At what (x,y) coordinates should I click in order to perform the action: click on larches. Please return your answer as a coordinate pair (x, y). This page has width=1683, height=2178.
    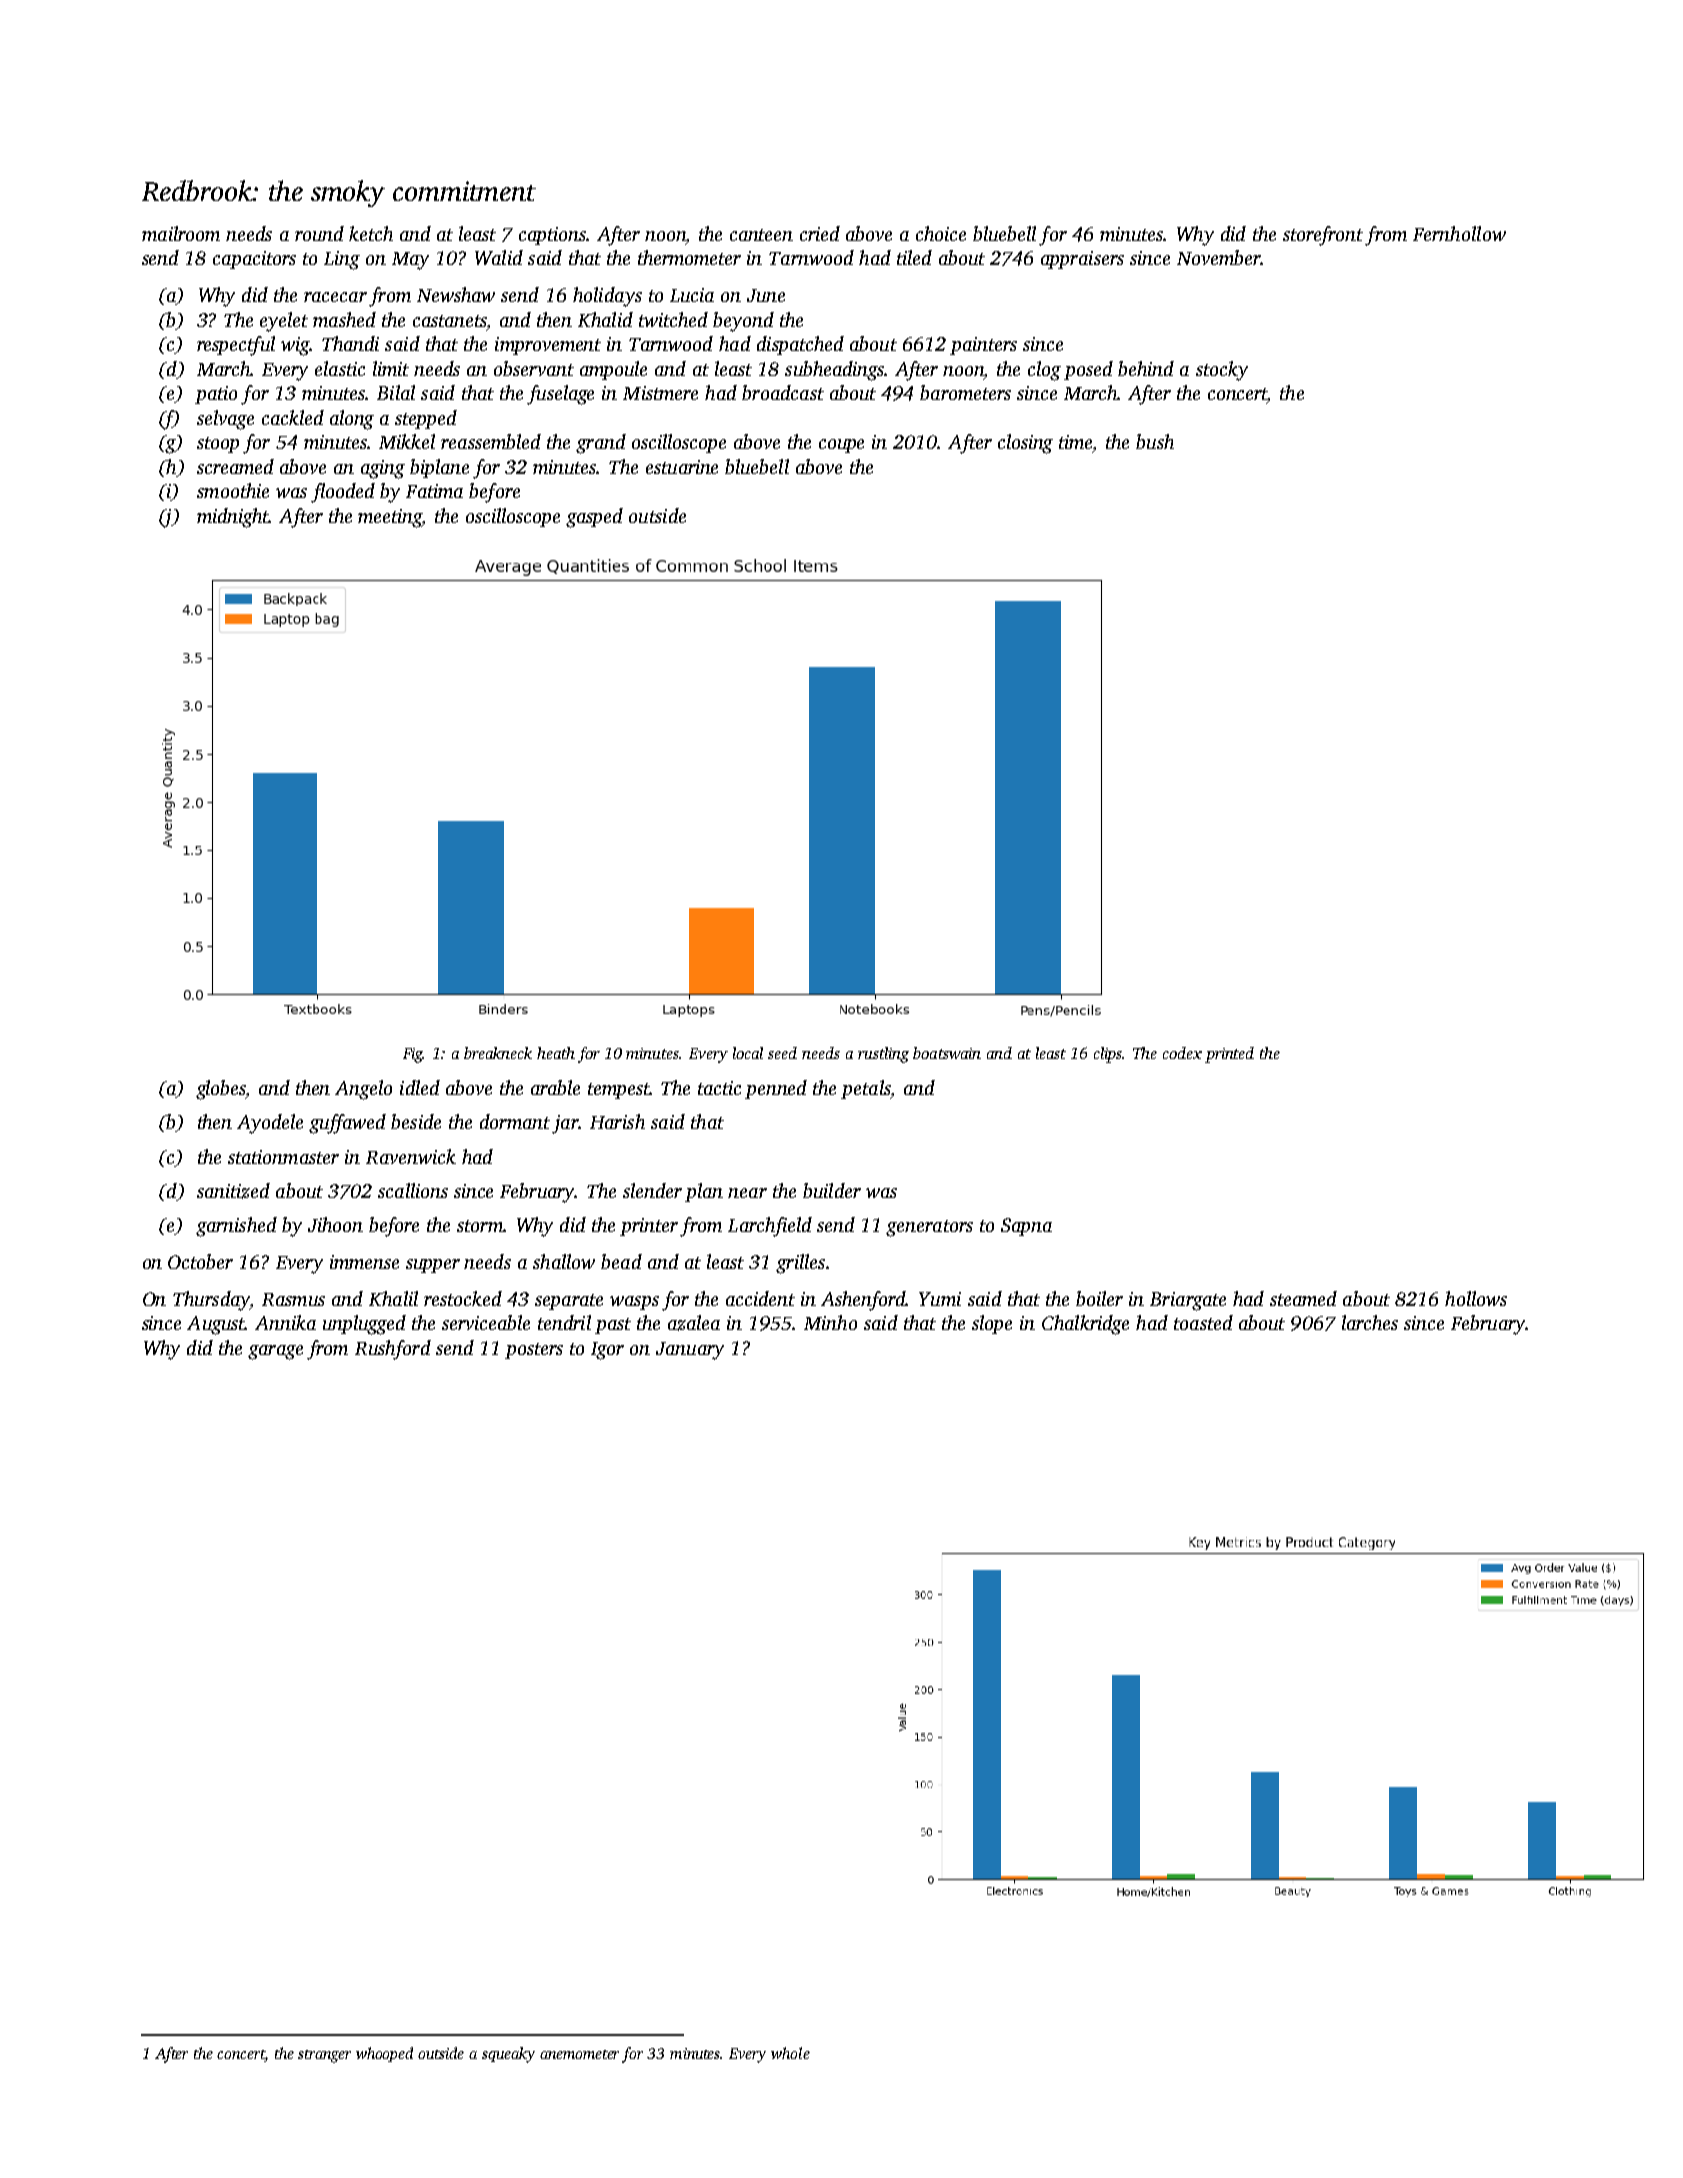
    Looking at the image, I should click on (1370, 1322).
